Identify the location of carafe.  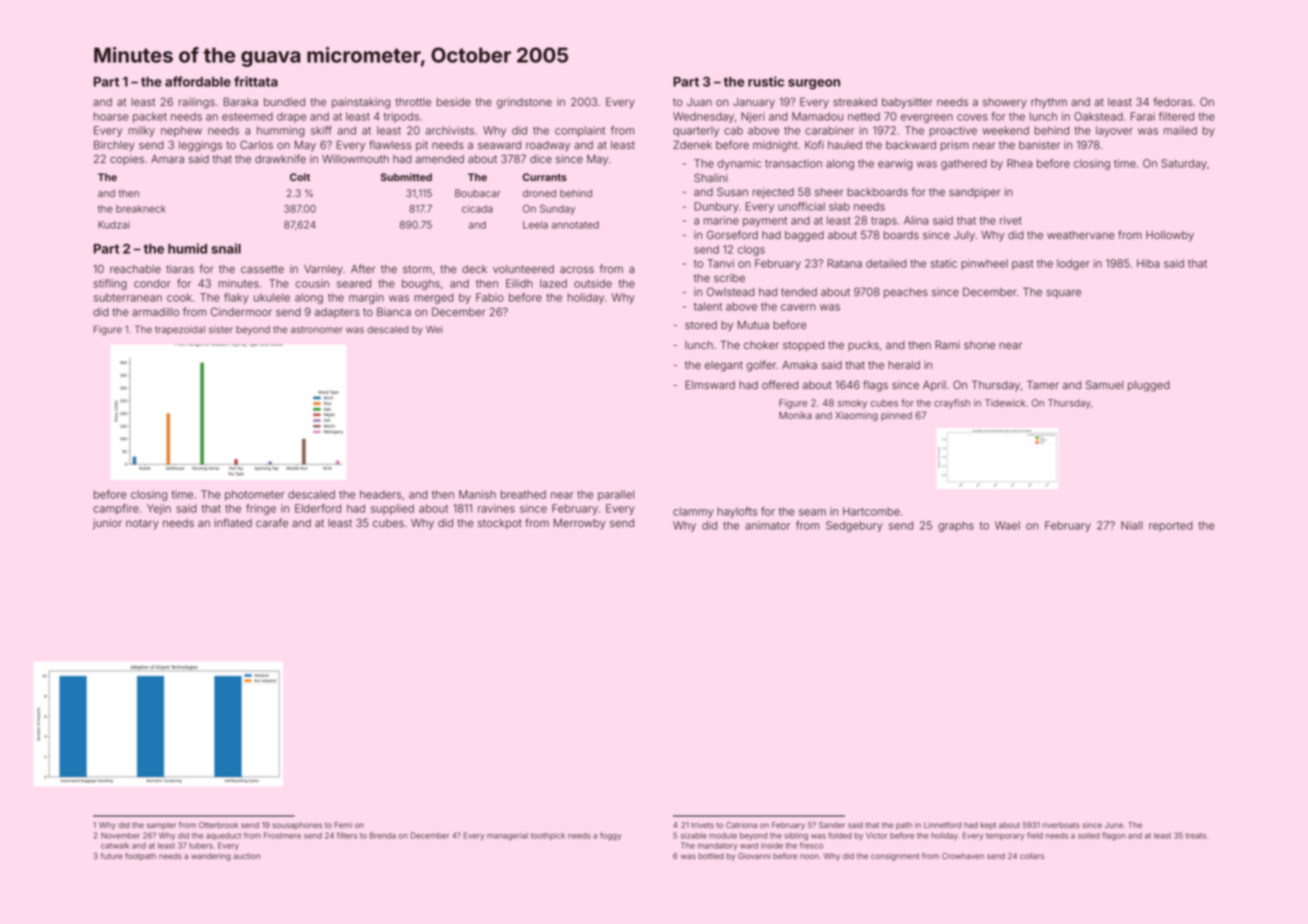
(272, 523).
